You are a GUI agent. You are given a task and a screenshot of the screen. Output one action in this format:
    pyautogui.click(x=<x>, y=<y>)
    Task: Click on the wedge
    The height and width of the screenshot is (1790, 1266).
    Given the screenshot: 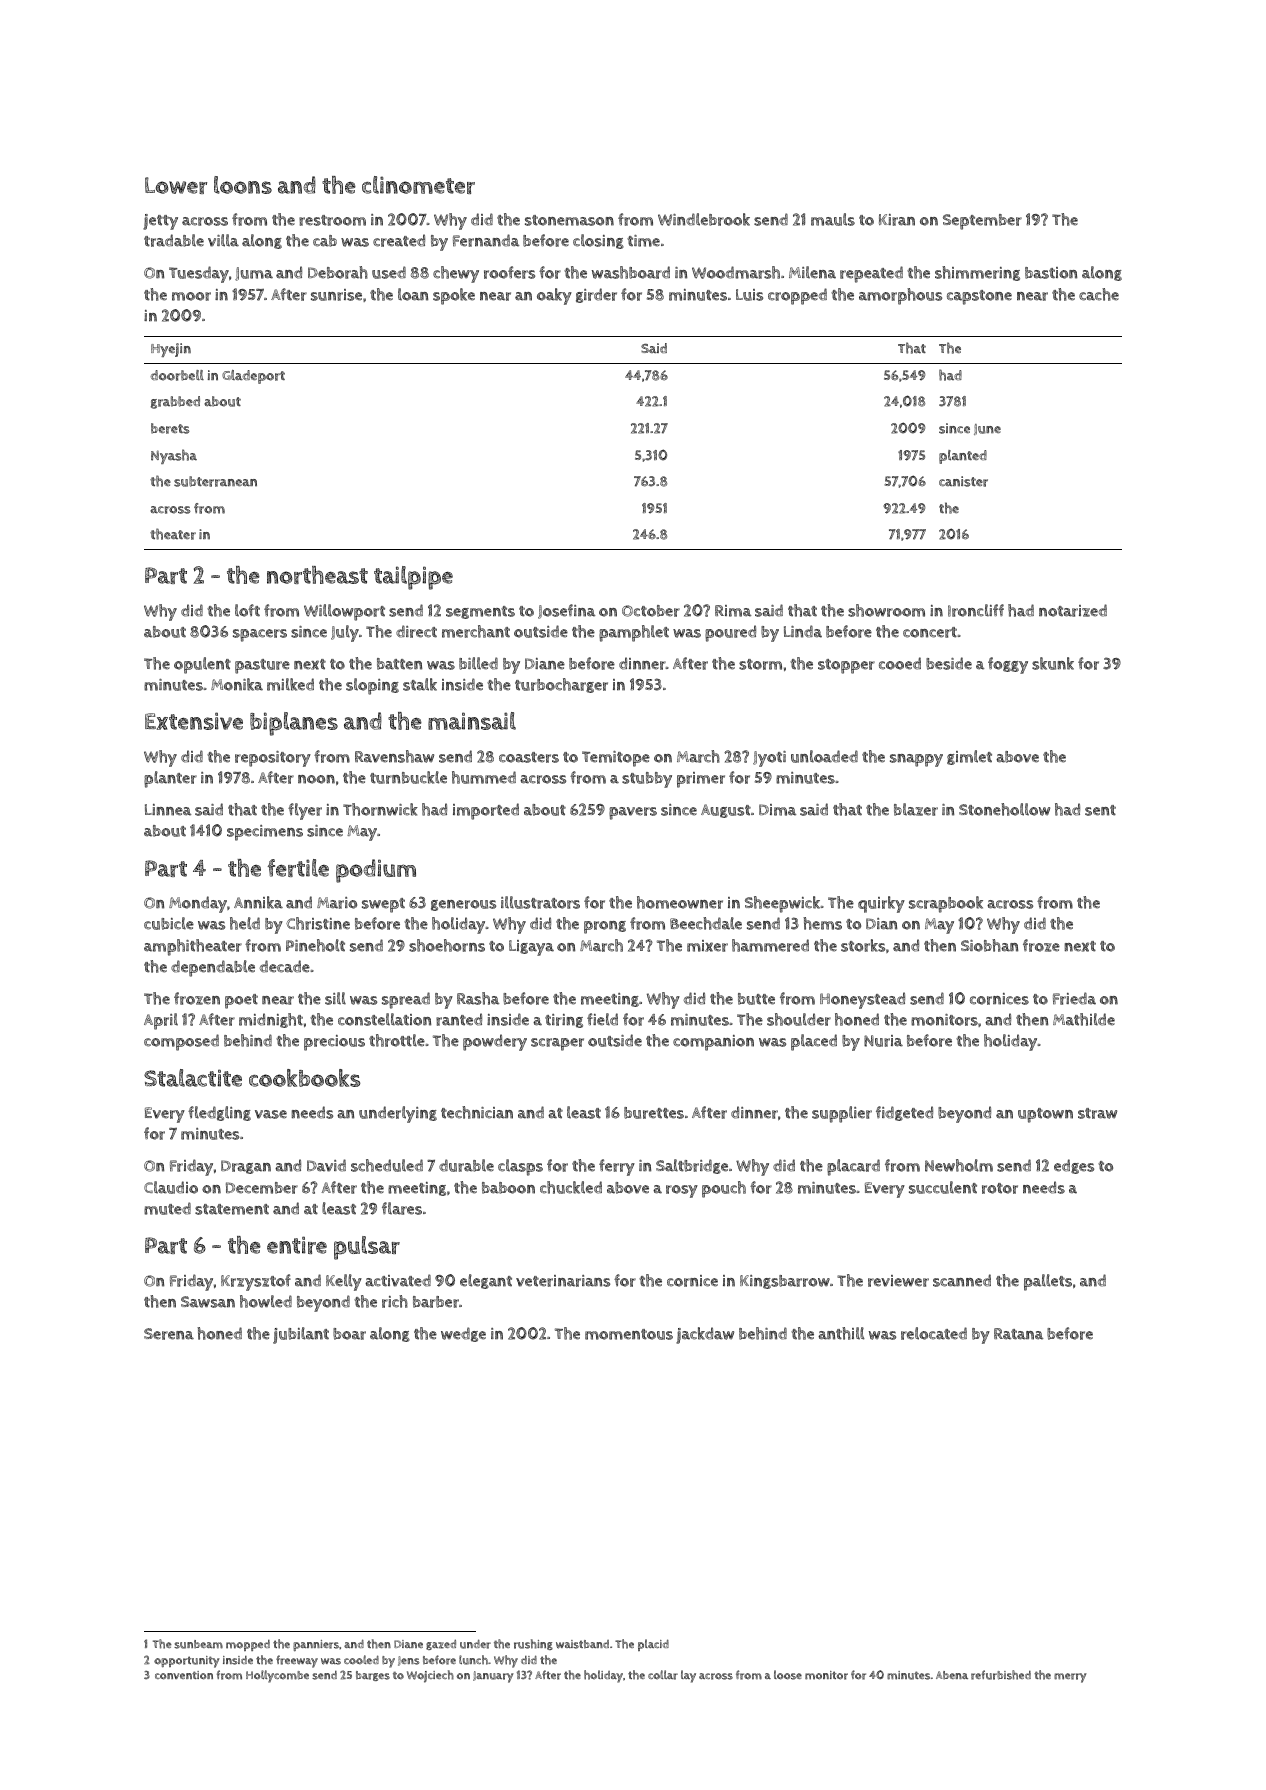 What is the action you would take?
    pyautogui.click(x=463, y=1334)
